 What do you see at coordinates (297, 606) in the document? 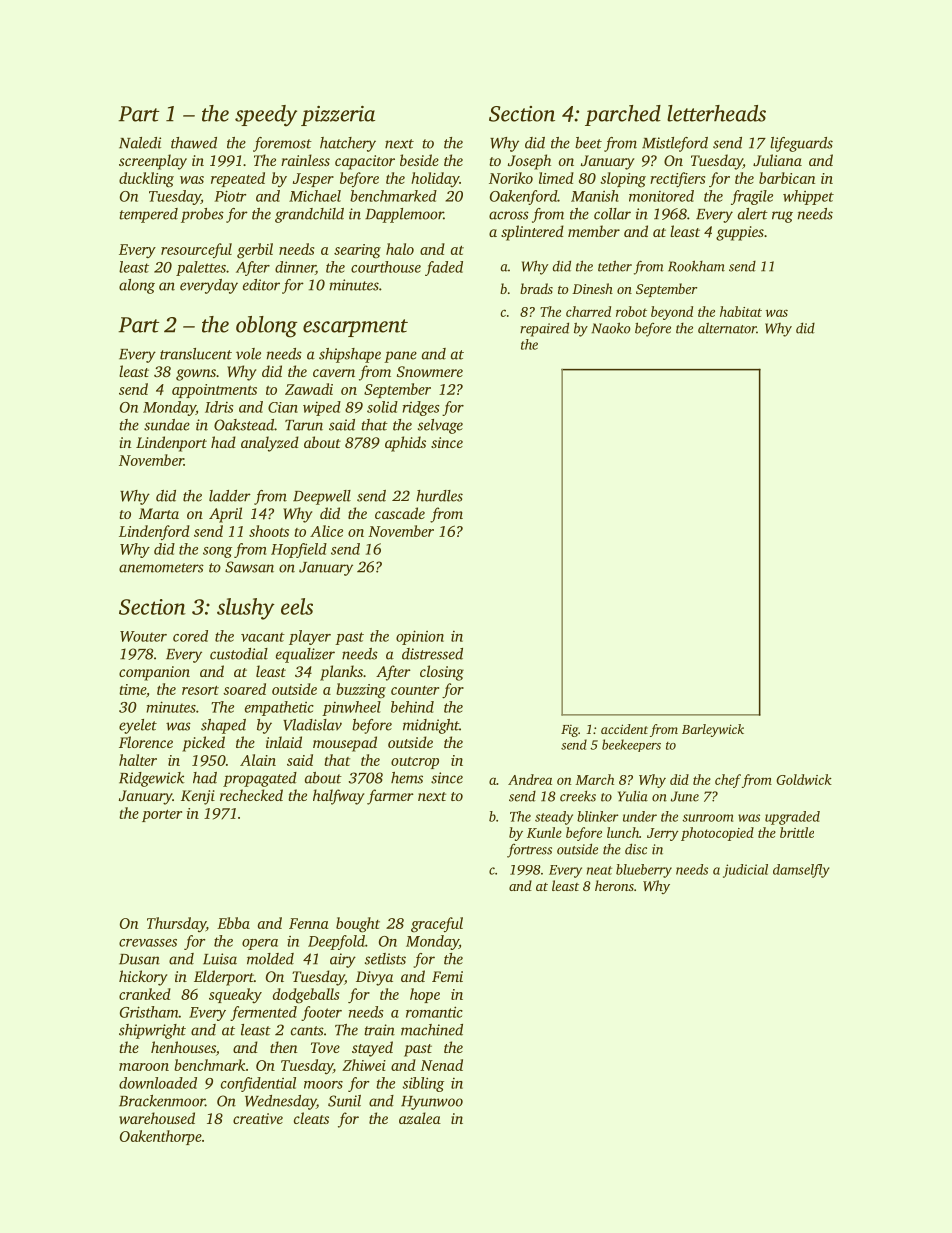
I see `eels` at bounding box center [297, 606].
